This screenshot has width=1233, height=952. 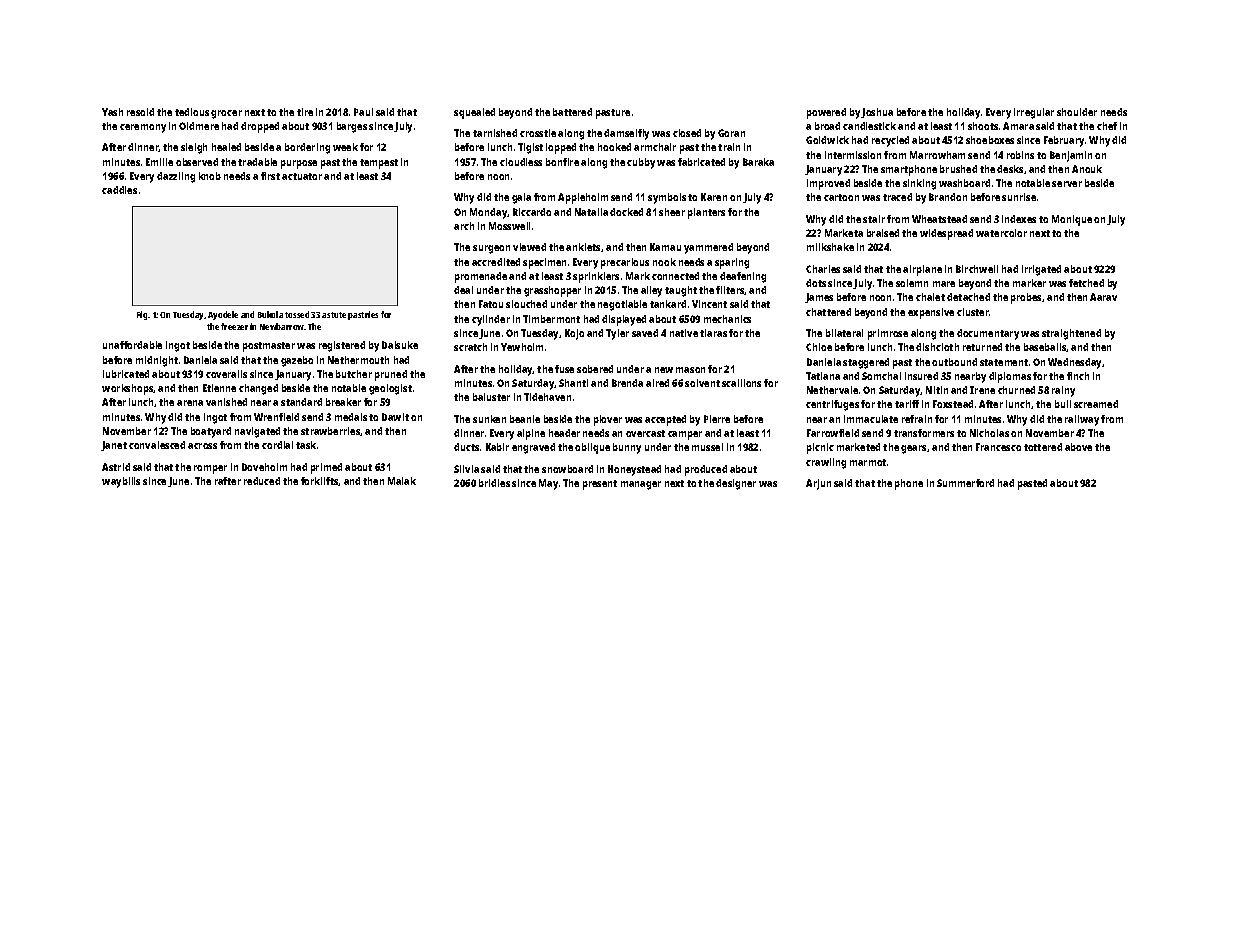 I want to click on week, so click(x=345, y=147).
